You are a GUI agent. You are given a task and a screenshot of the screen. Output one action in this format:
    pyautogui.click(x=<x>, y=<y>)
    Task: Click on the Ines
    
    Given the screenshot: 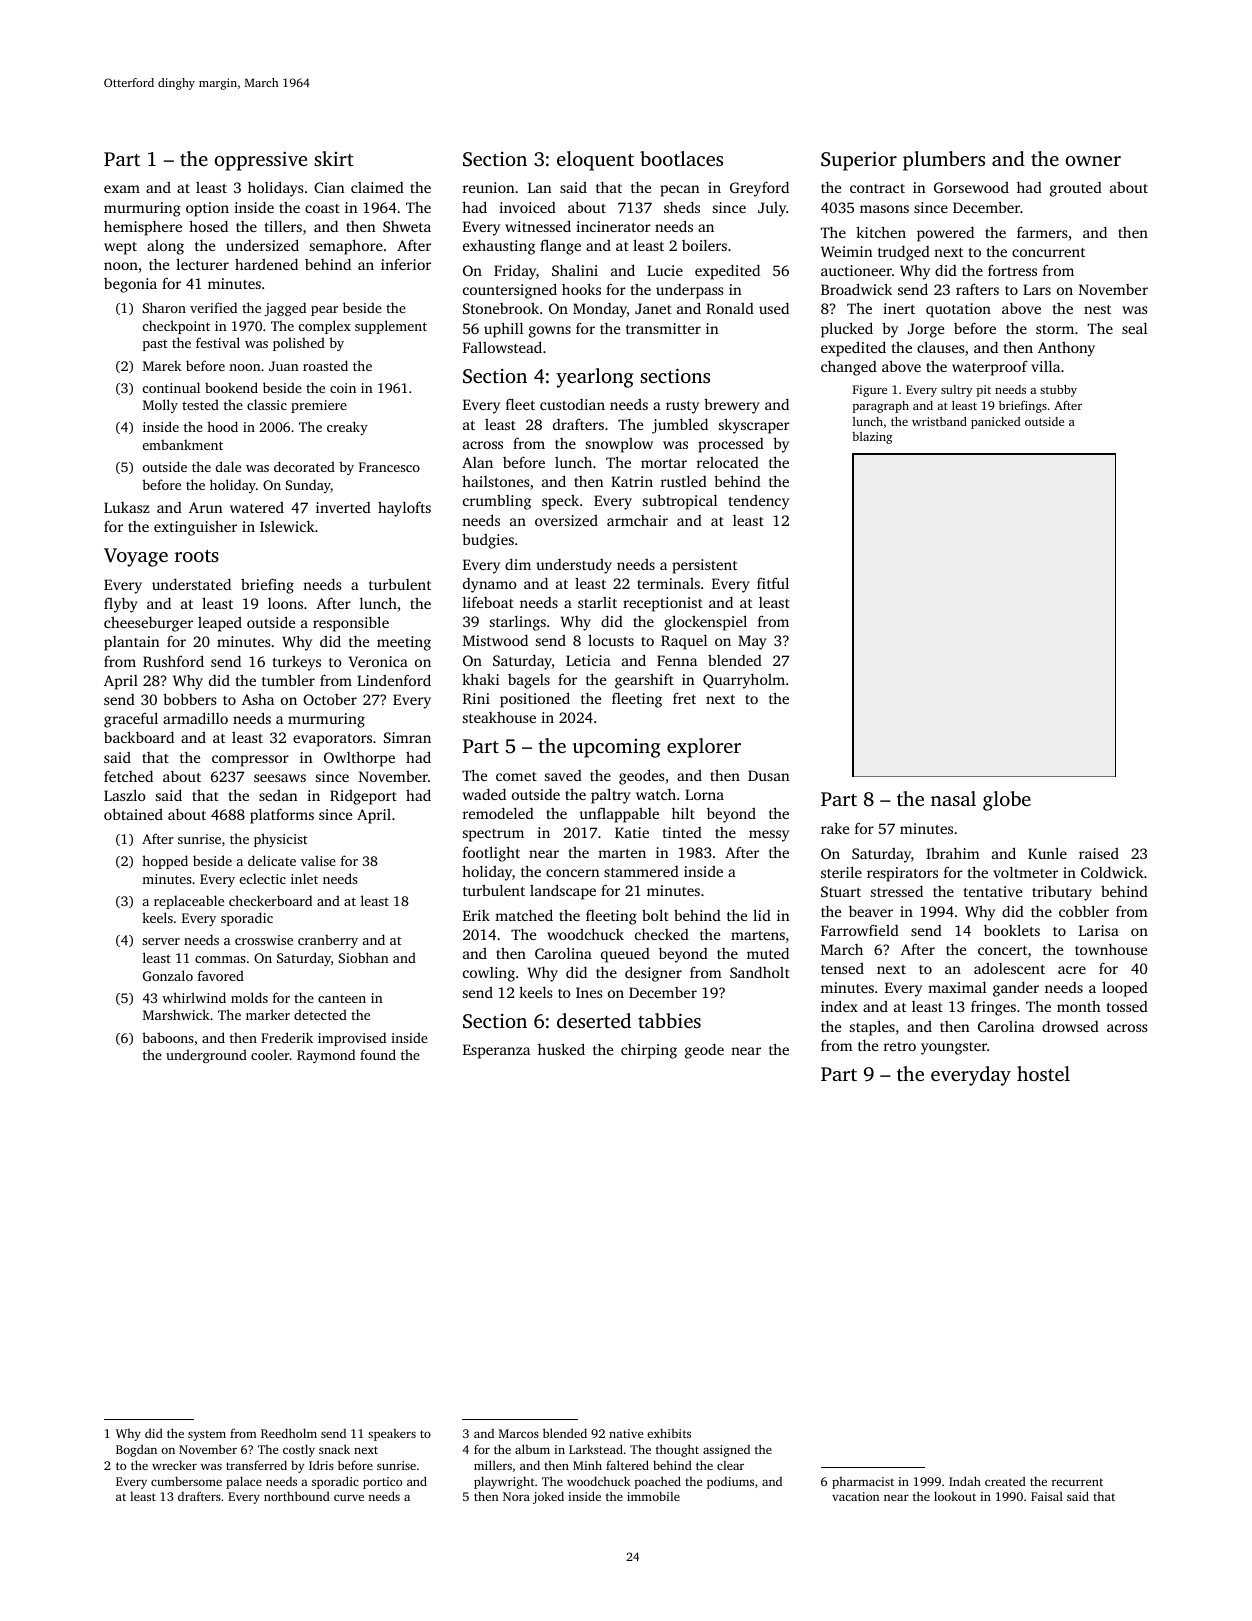 What is the action you would take?
    pyautogui.click(x=589, y=992)
